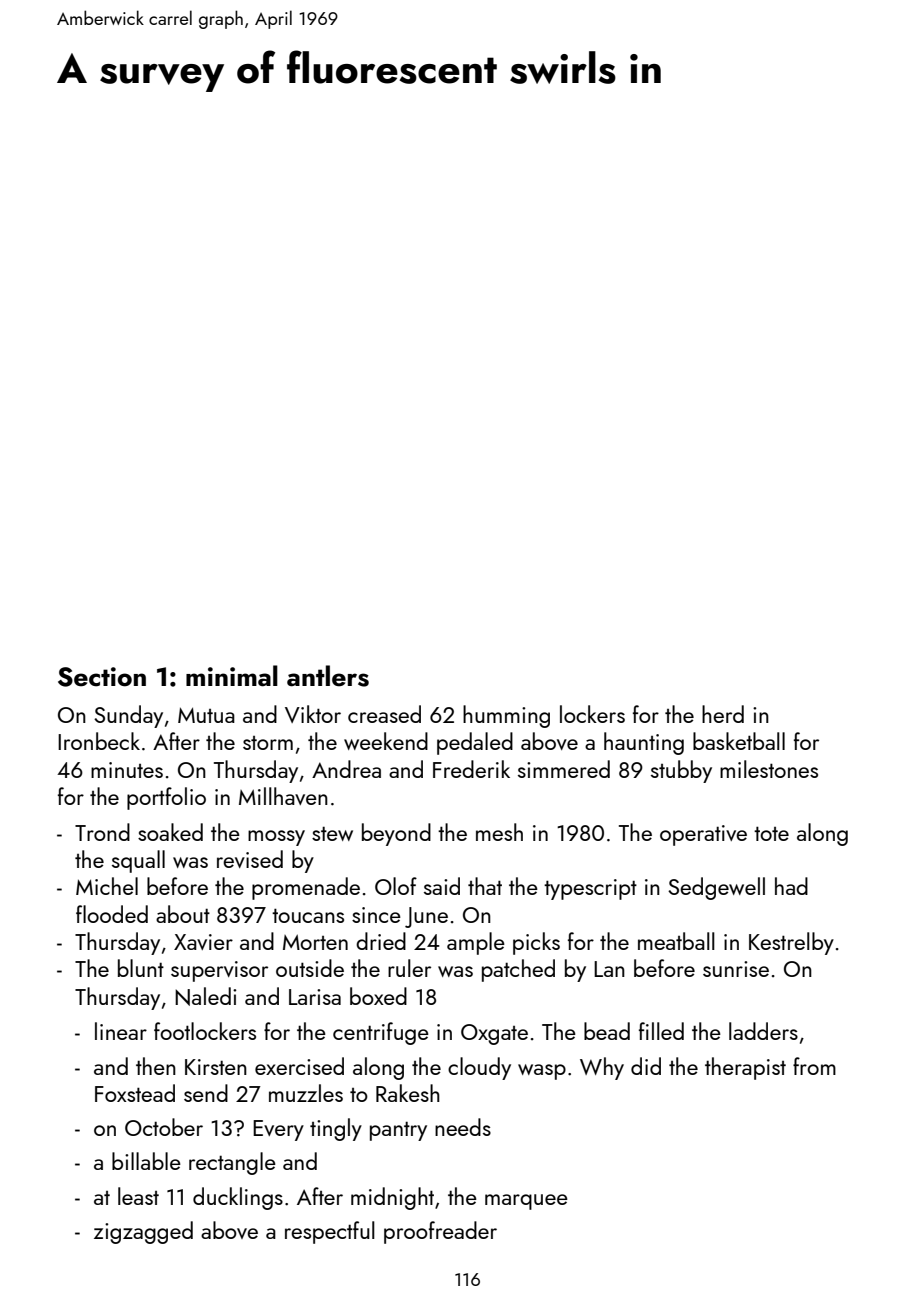 The image size is (908, 1316). What do you see at coordinates (107, 886) in the screenshot?
I see `Michel` at bounding box center [107, 886].
